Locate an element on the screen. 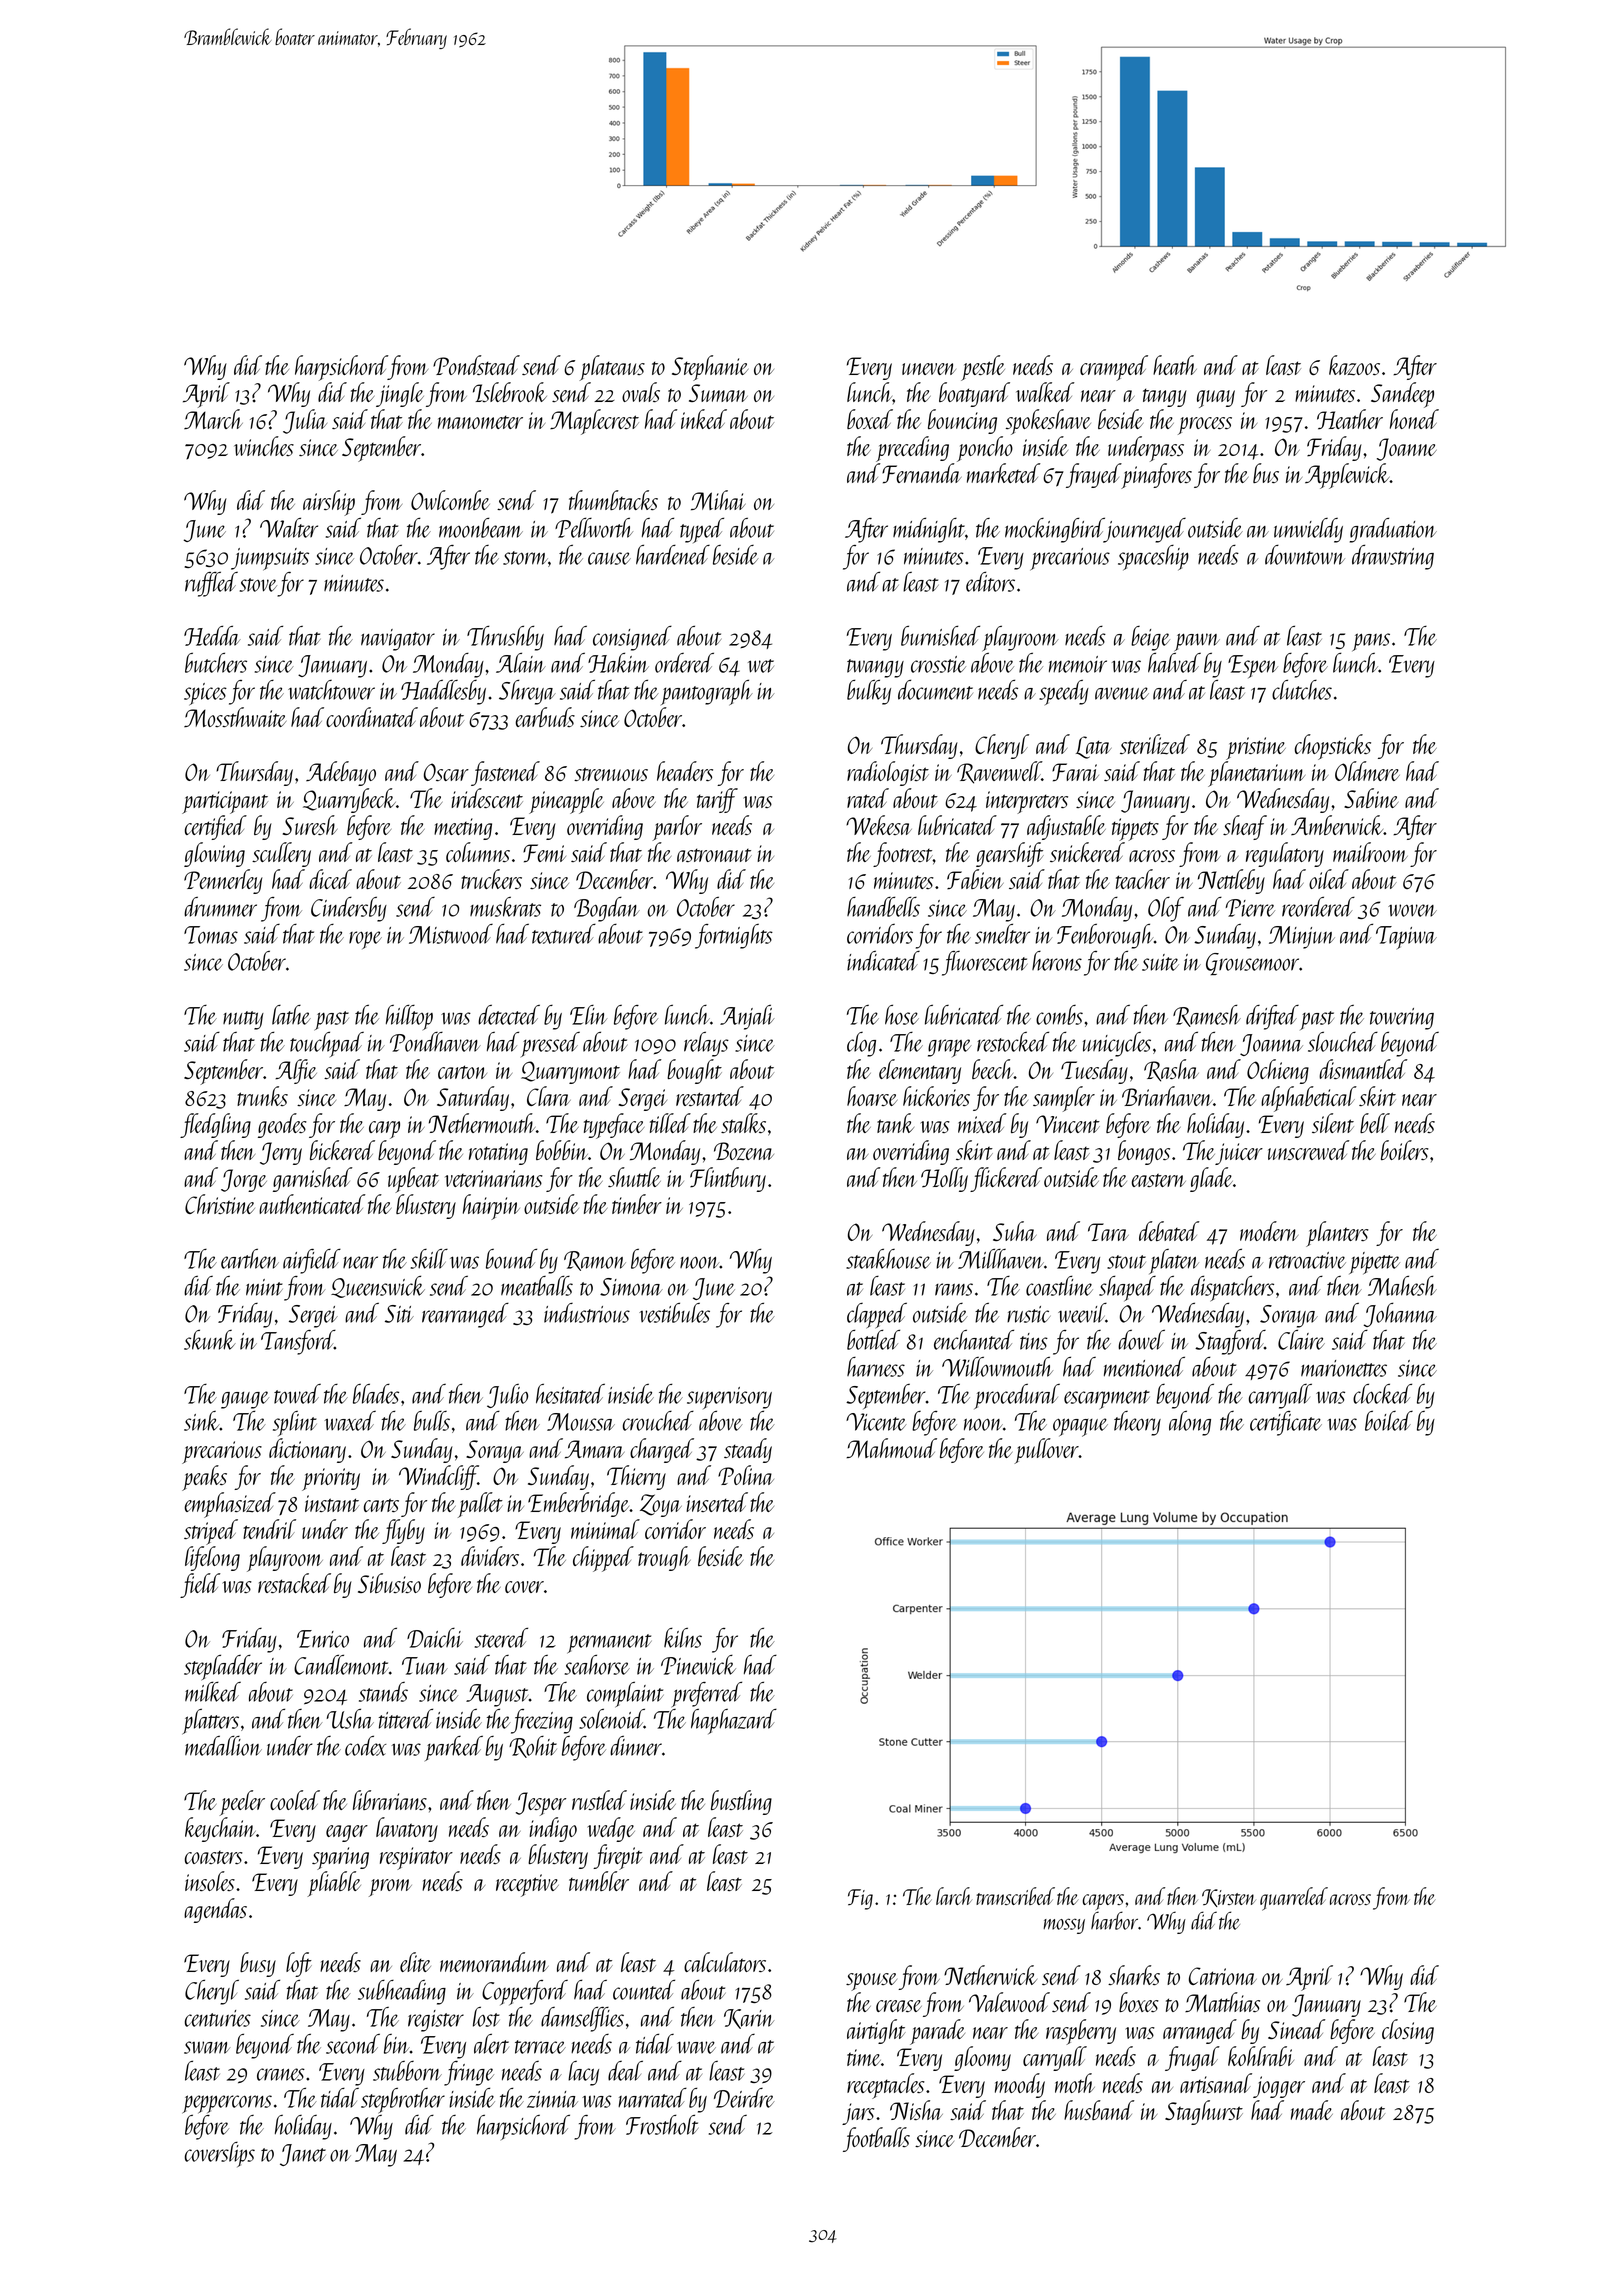 The image size is (1620, 2292). trough is located at coordinates (664, 1558).
